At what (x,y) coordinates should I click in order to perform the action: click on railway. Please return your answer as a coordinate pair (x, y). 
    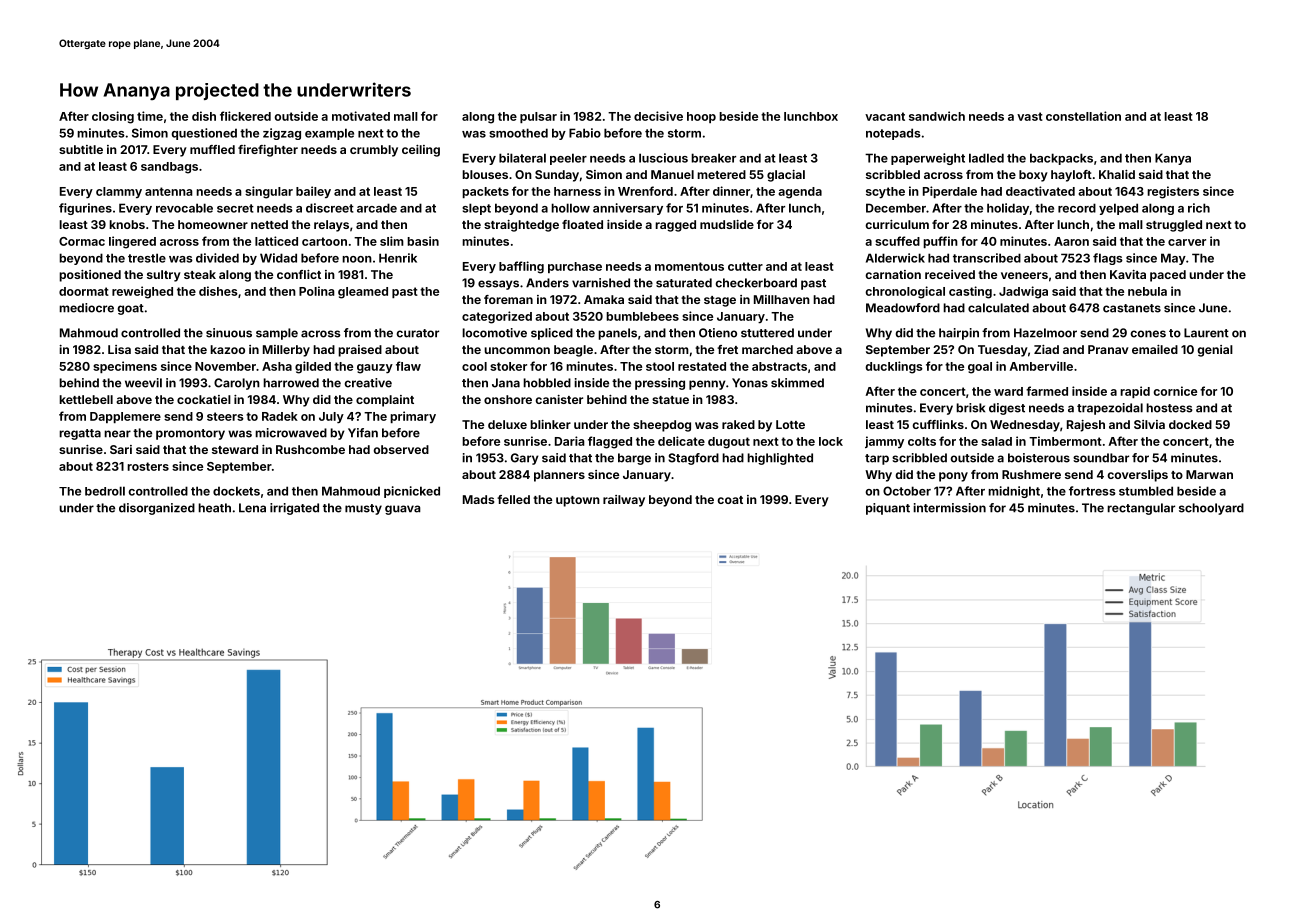
    Looking at the image, I should click on (624, 501).
